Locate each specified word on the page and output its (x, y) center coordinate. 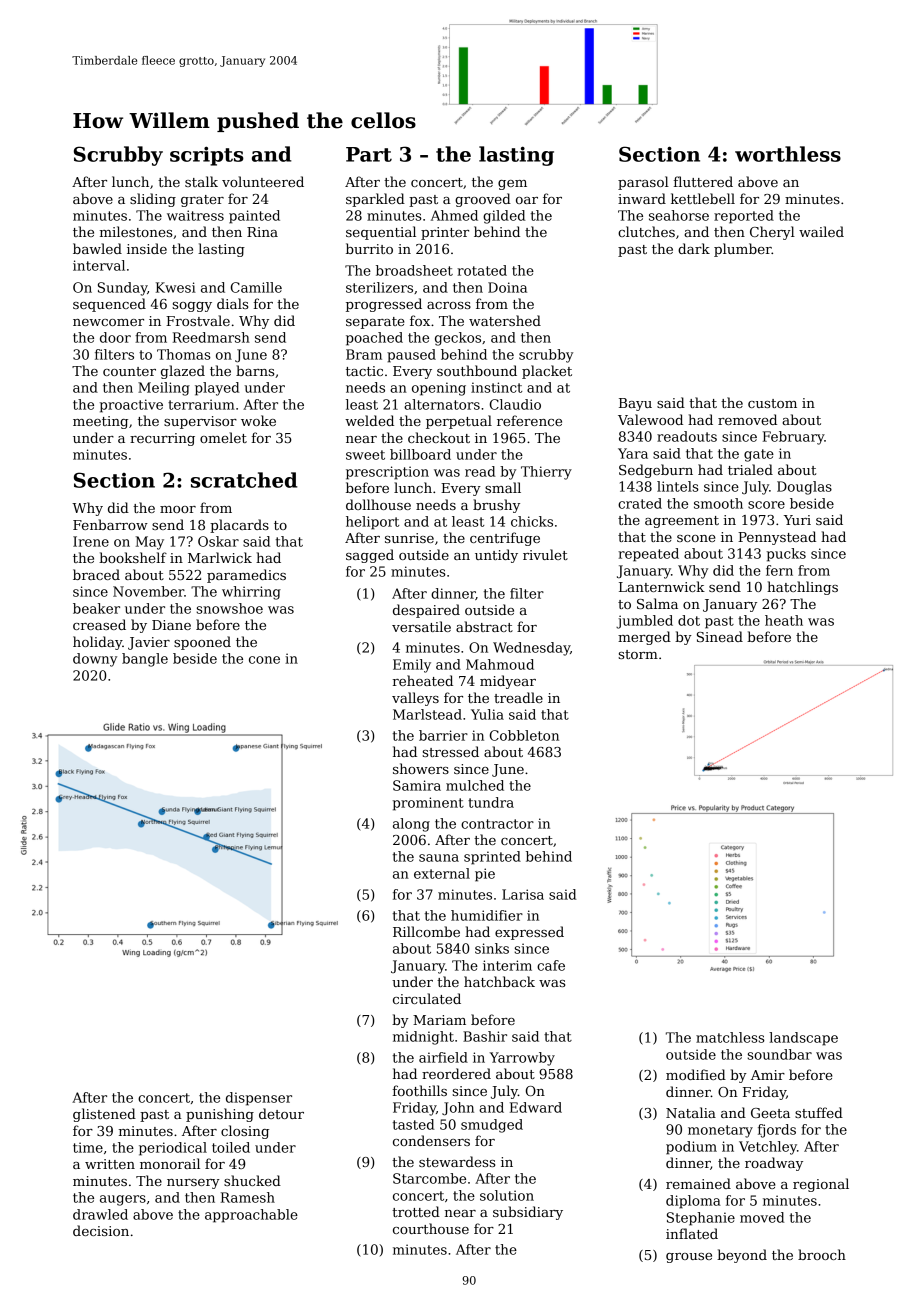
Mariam (439, 1020)
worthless (788, 154)
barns (255, 370)
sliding (153, 200)
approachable (251, 1216)
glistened (104, 1115)
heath (784, 620)
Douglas (804, 488)
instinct (496, 387)
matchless (730, 1037)
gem (512, 185)
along (411, 825)
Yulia (487, 714)
